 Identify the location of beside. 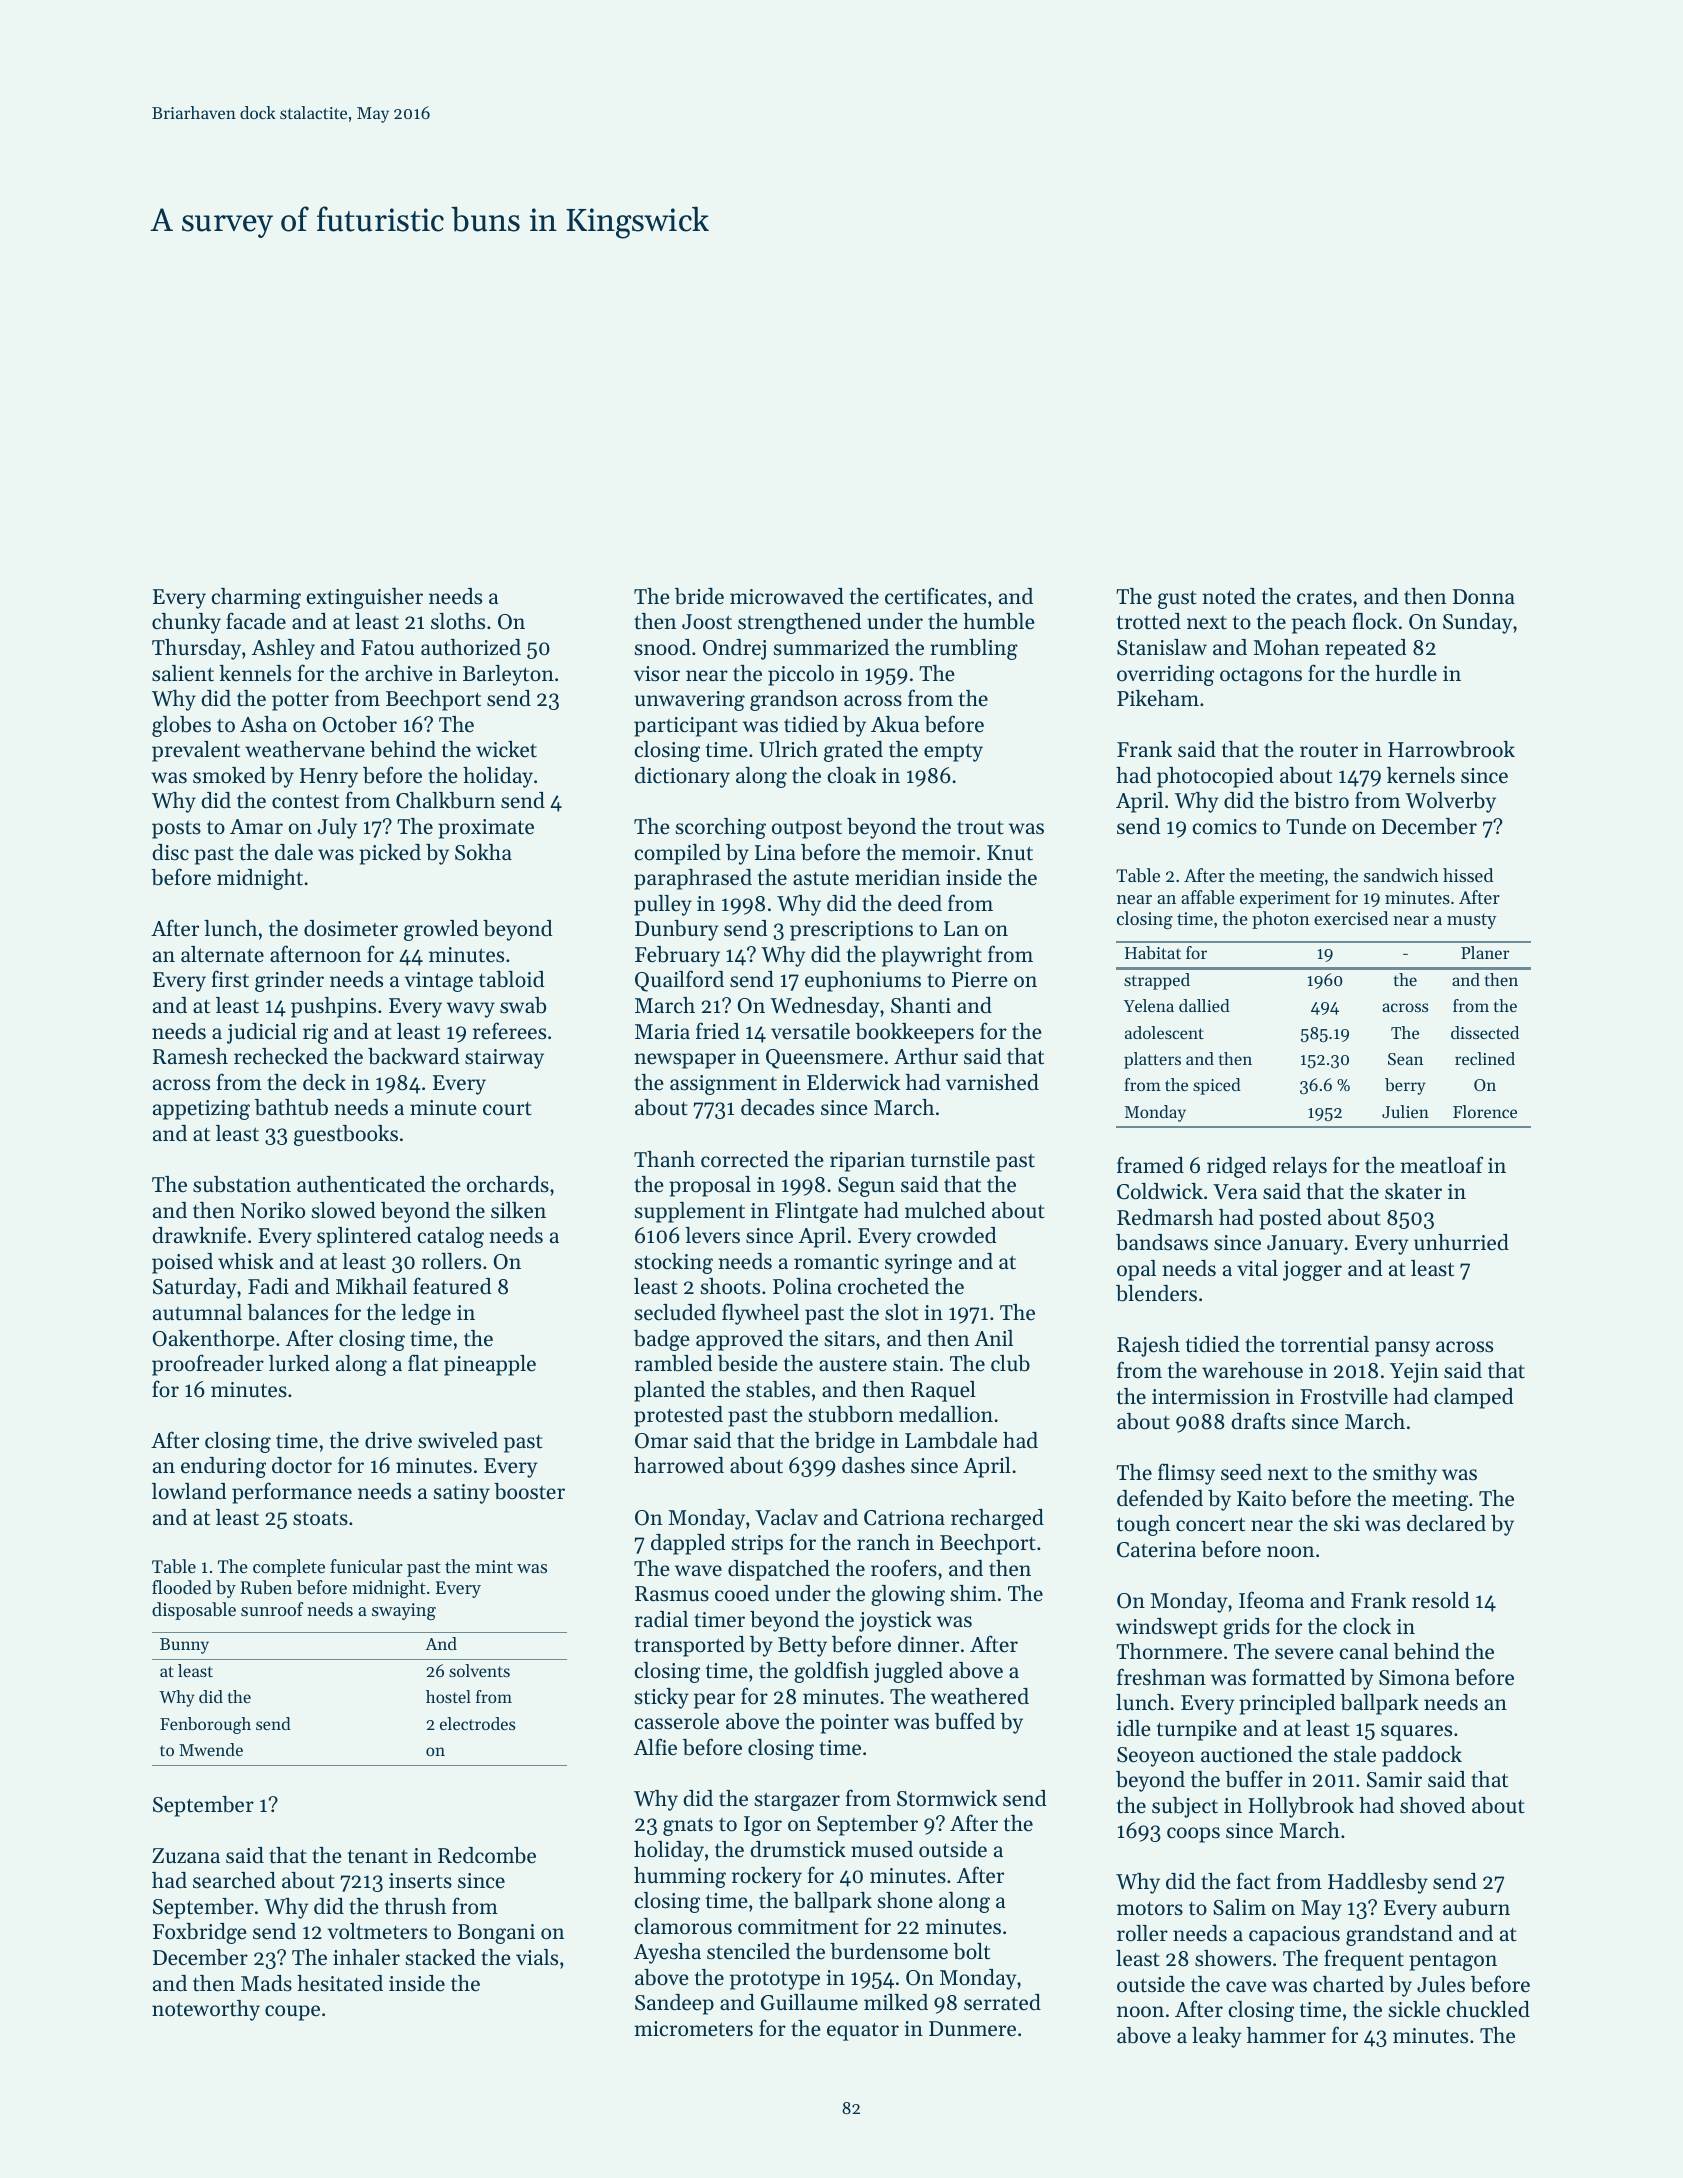
(748, 1363).
